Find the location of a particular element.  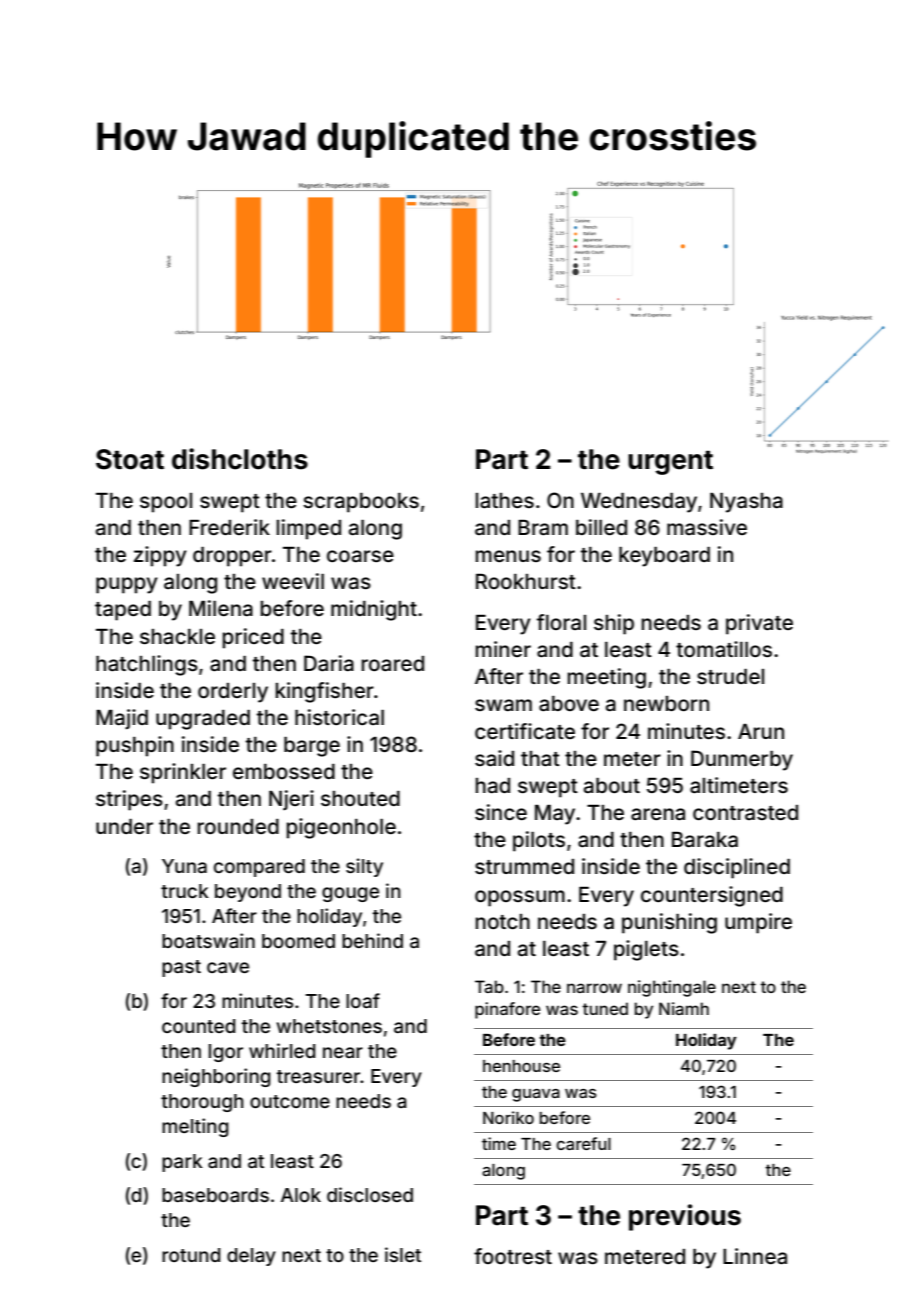

umpire is located at coordinates (758, 923).
